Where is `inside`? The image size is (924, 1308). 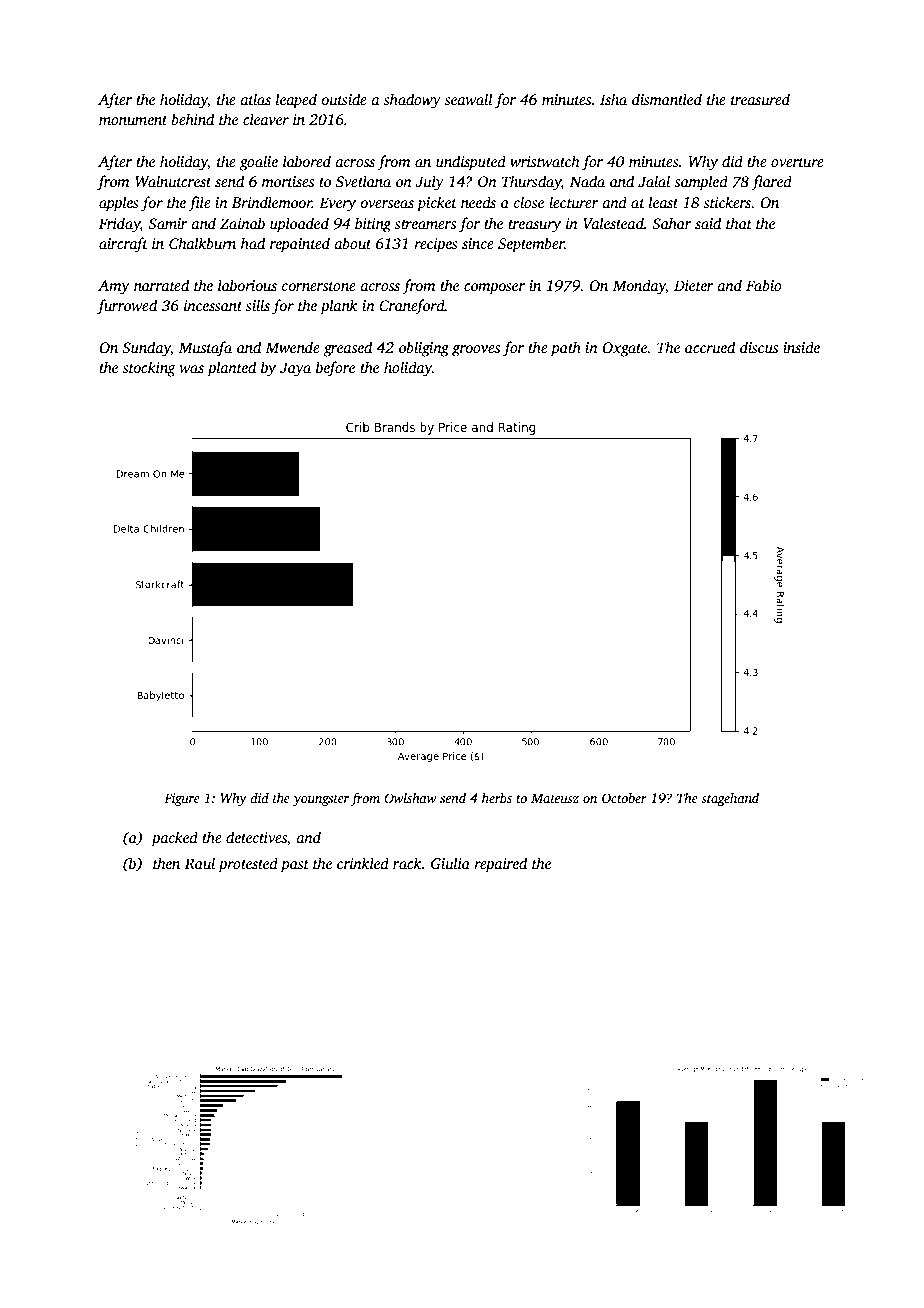 inside is located at coordinates (801, 347).
